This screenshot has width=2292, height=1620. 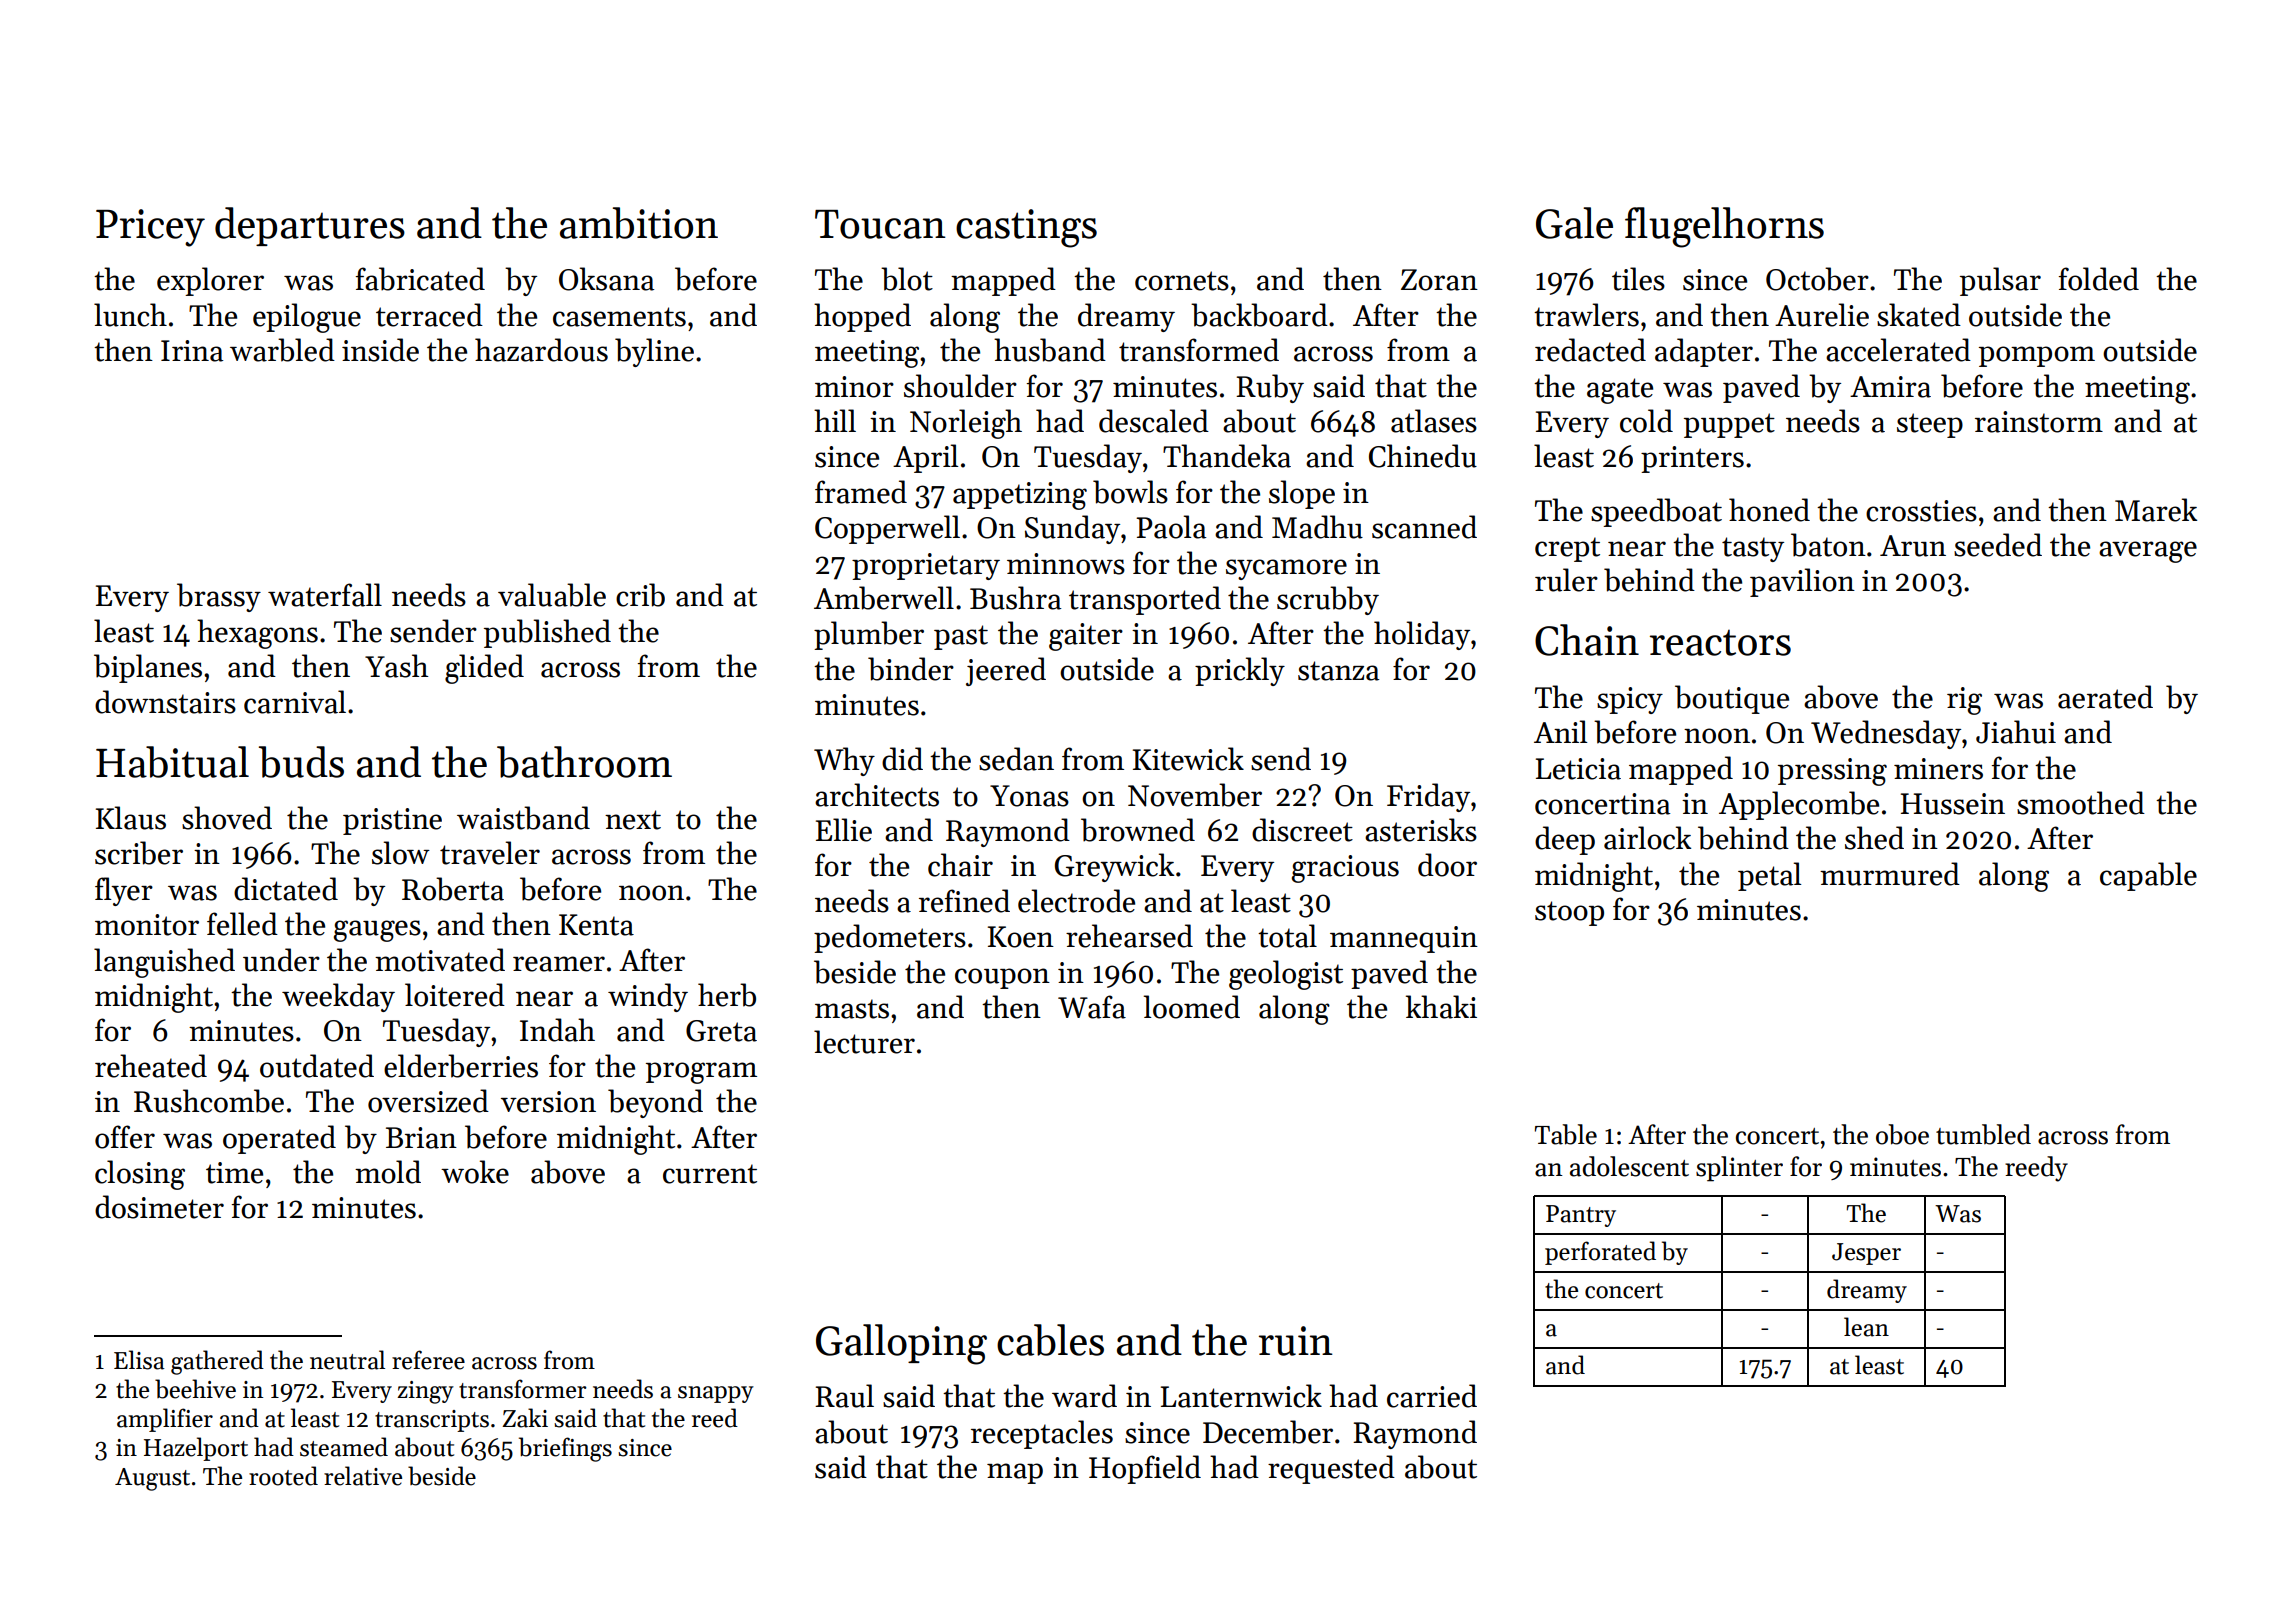 I want to click on folded, so click(x=2099, y=279).
